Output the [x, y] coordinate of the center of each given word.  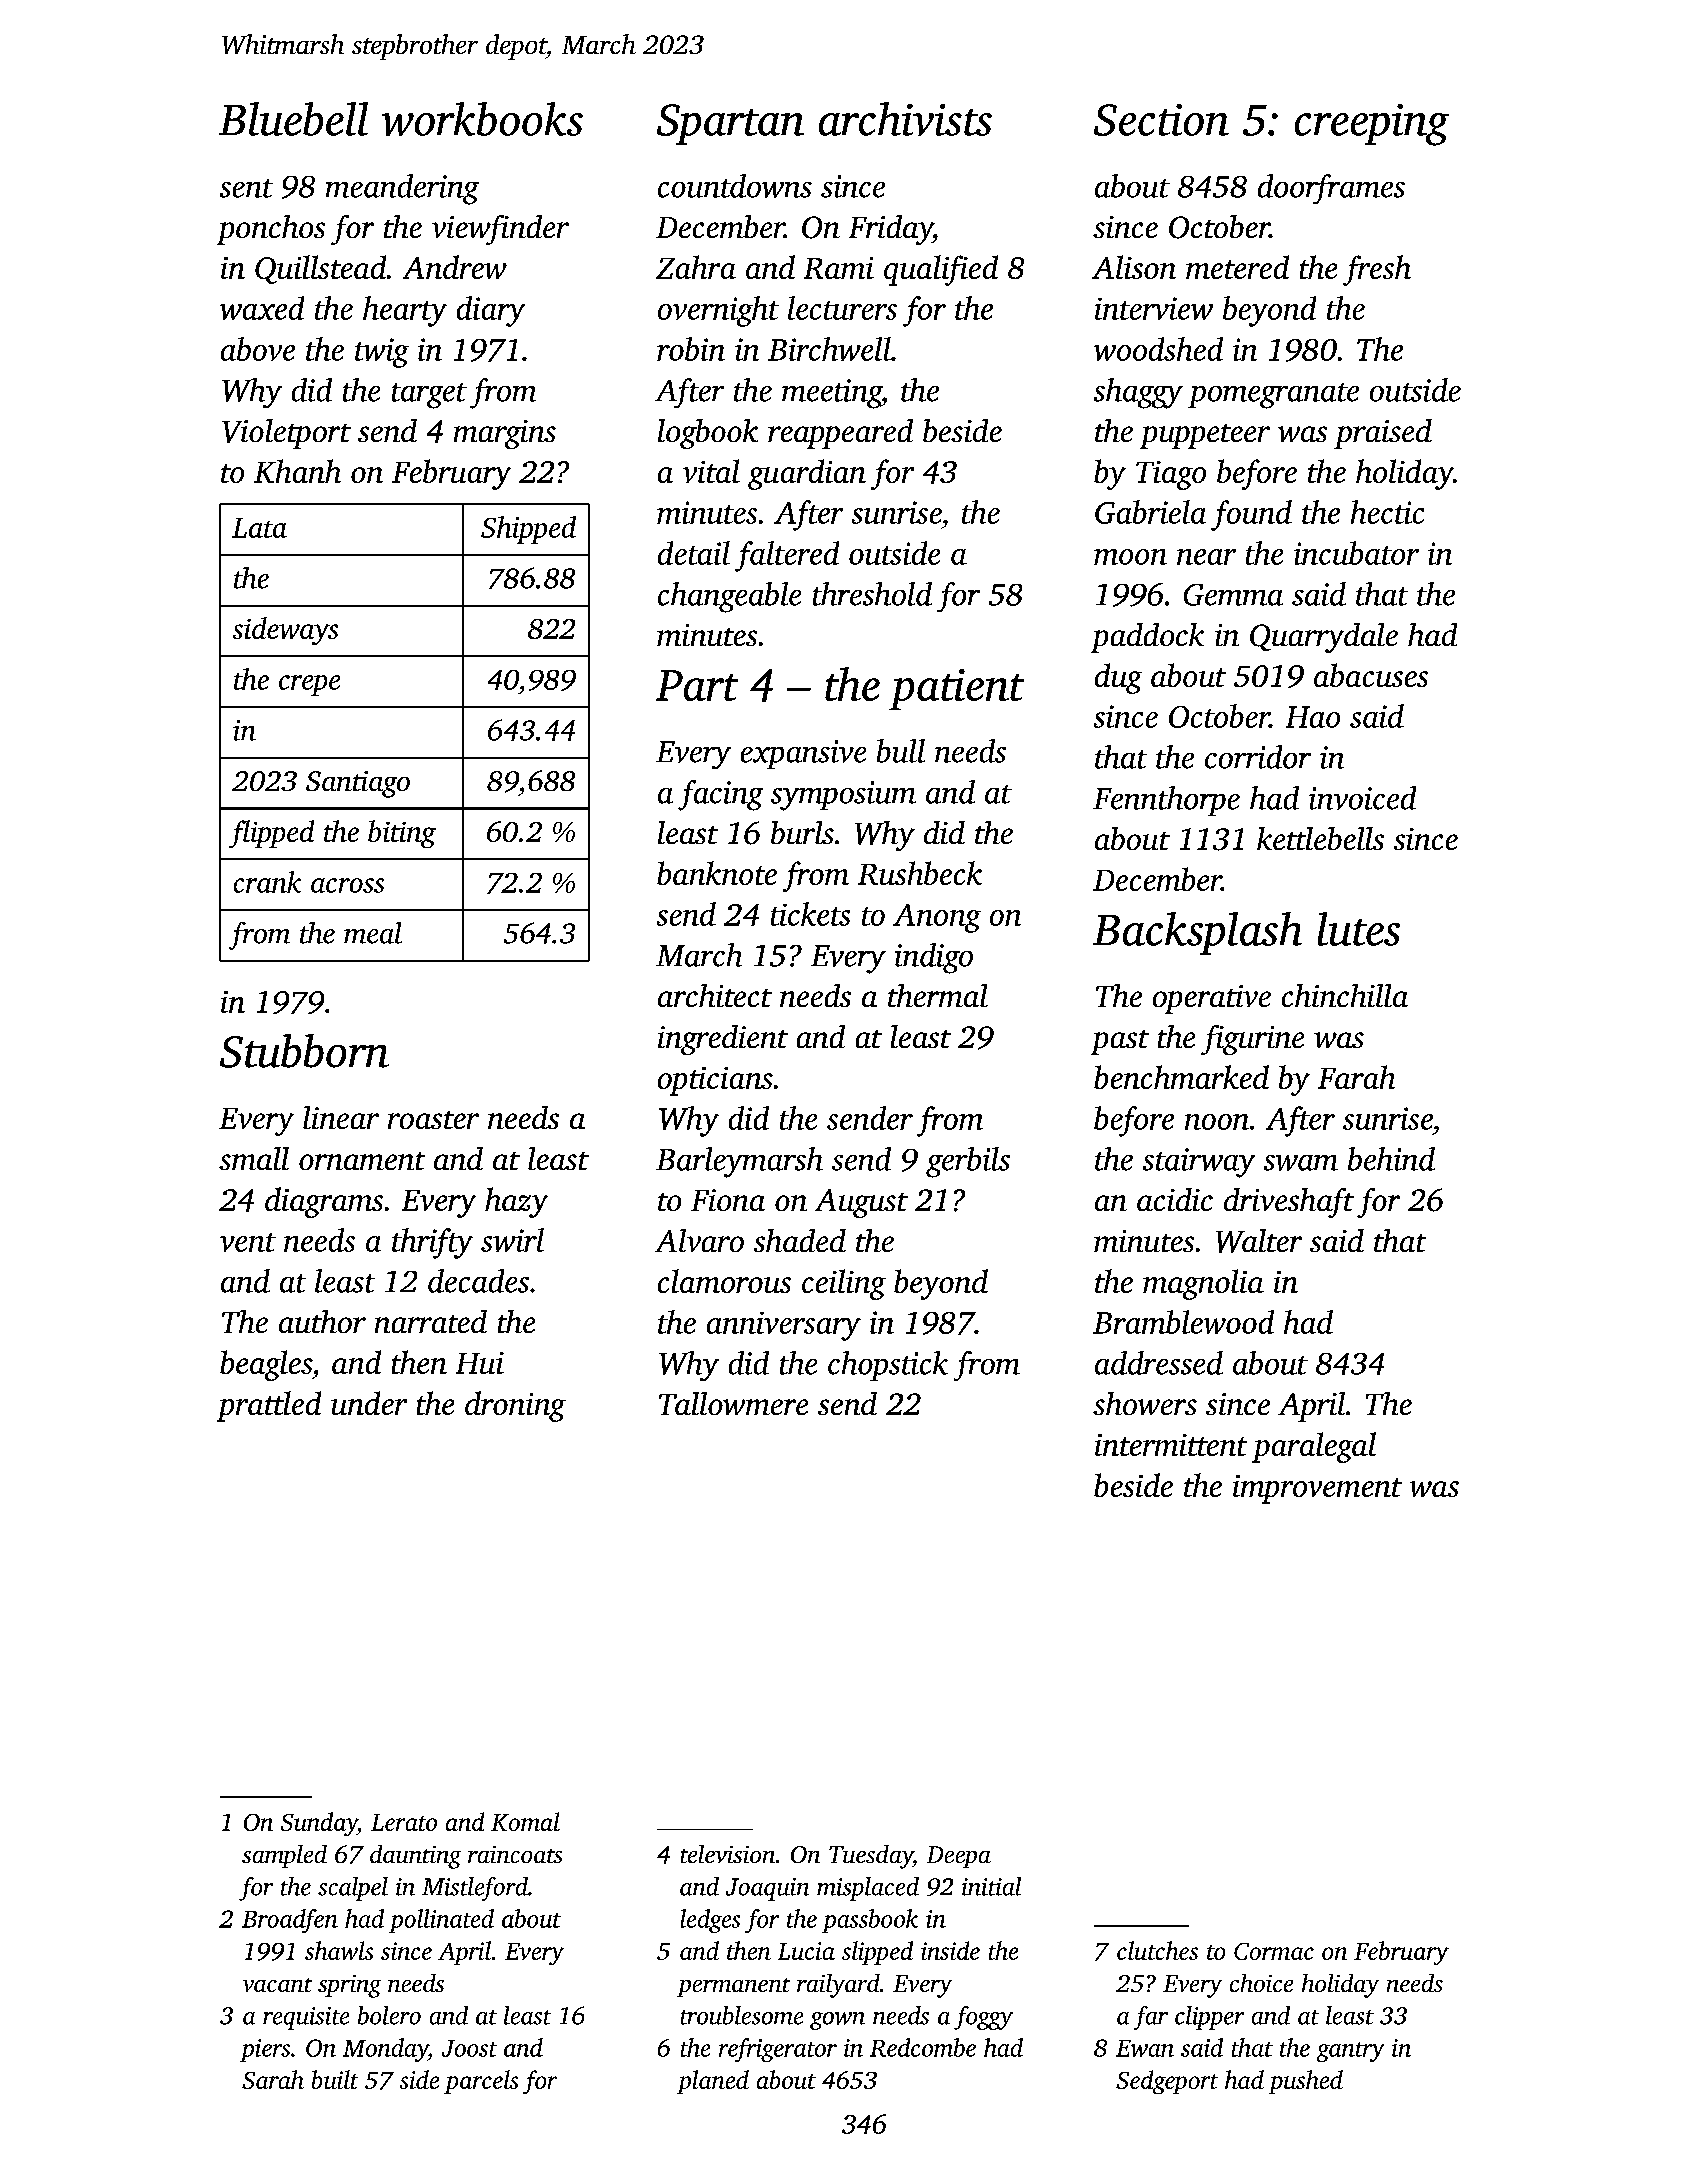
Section [1161, 120]
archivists [905, 119]
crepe [309, 685]
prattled [269, 1406]
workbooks [482, 119]
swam [1301, 1163]
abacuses [1371, 675]
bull [901, 751]
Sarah [273, 2079]
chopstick [888, 1366]
